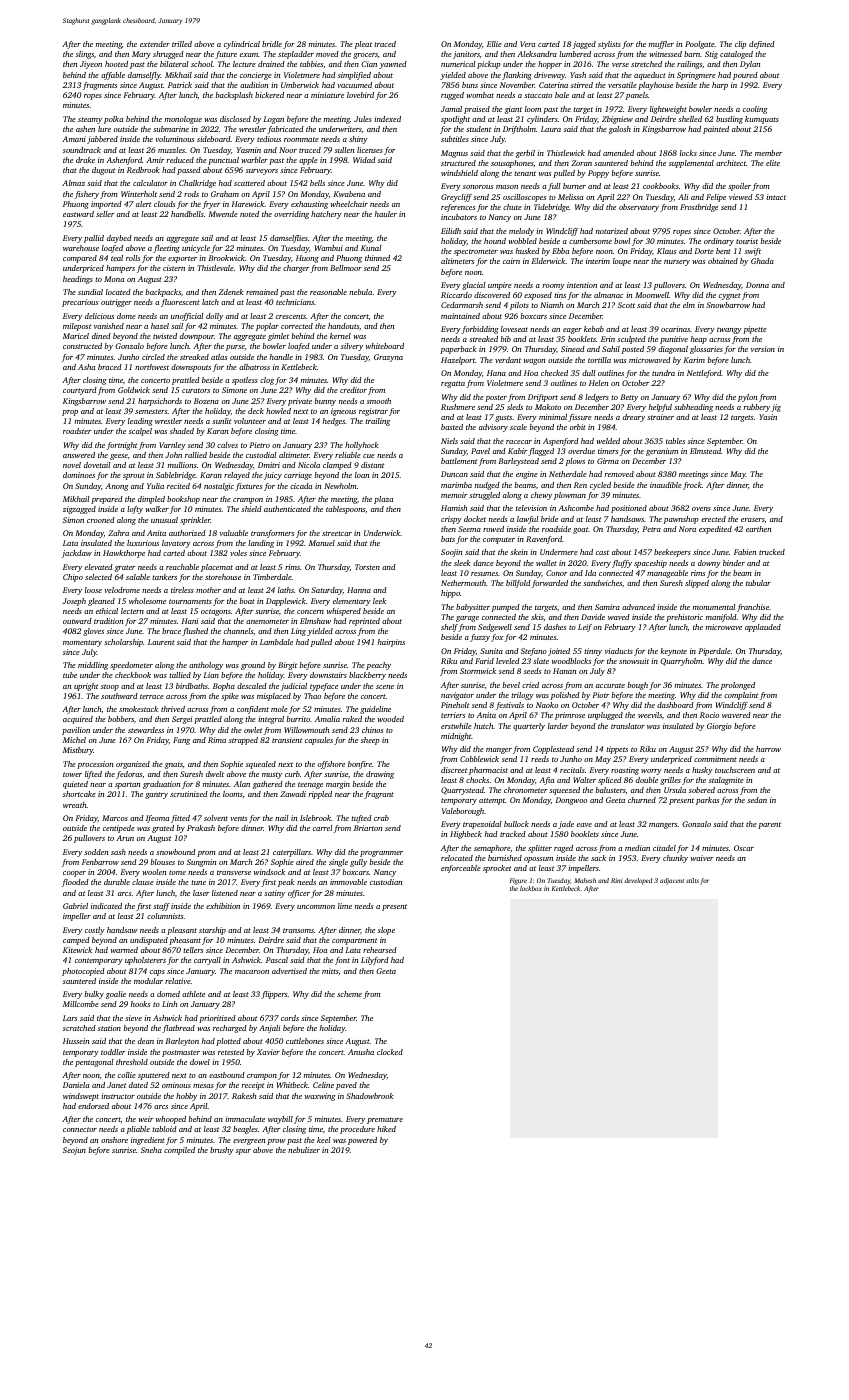 The height and width of the screenshot is (1400, 849). Describe the element at coordinates (753, 252) in the screenshot. I see `swift` at that location.
